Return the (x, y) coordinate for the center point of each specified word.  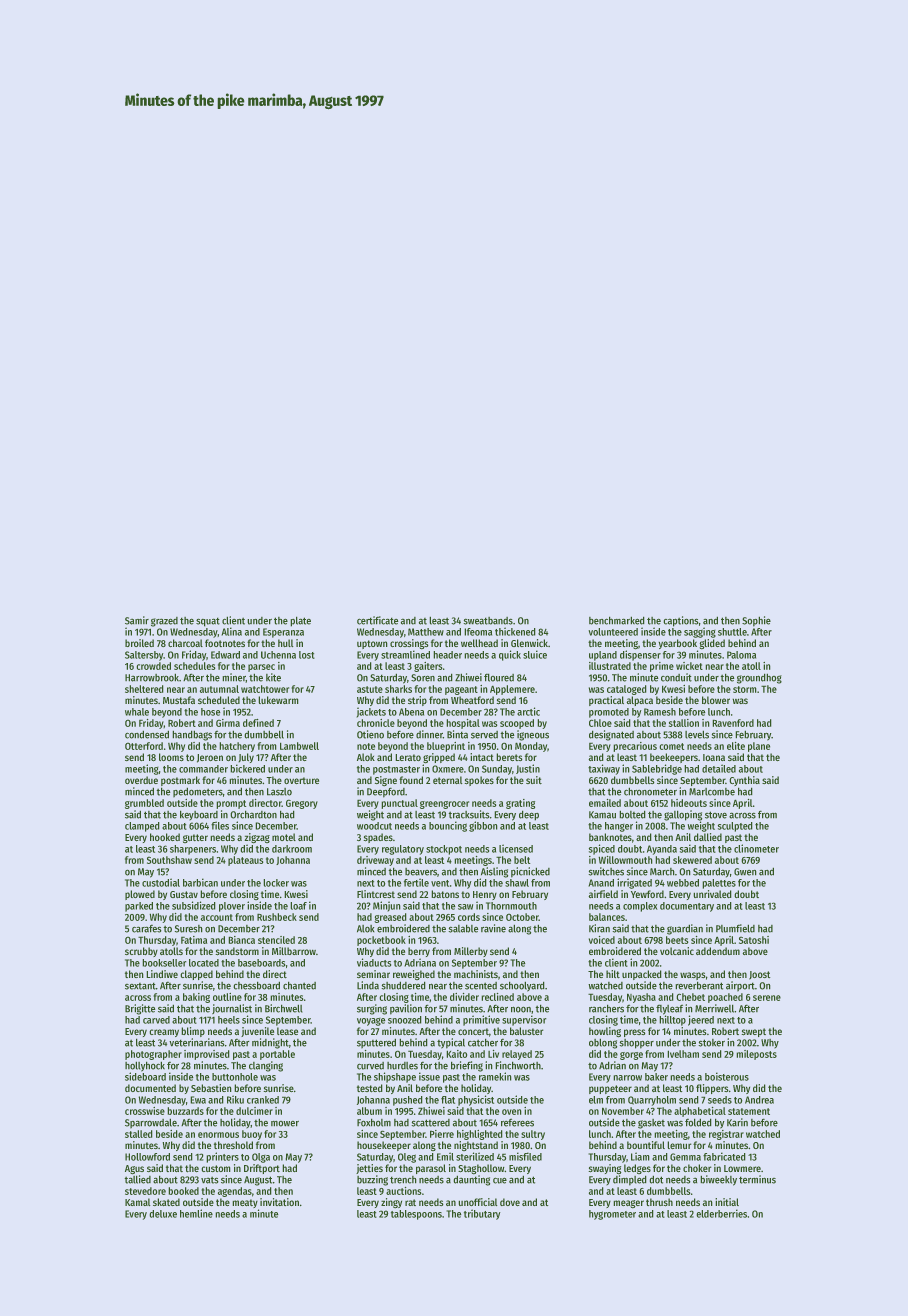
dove (510, 1202)
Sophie (756, 621)
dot (656, 1179)
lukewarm (278, 700)
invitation (279, 1202)
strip (417, 701)
